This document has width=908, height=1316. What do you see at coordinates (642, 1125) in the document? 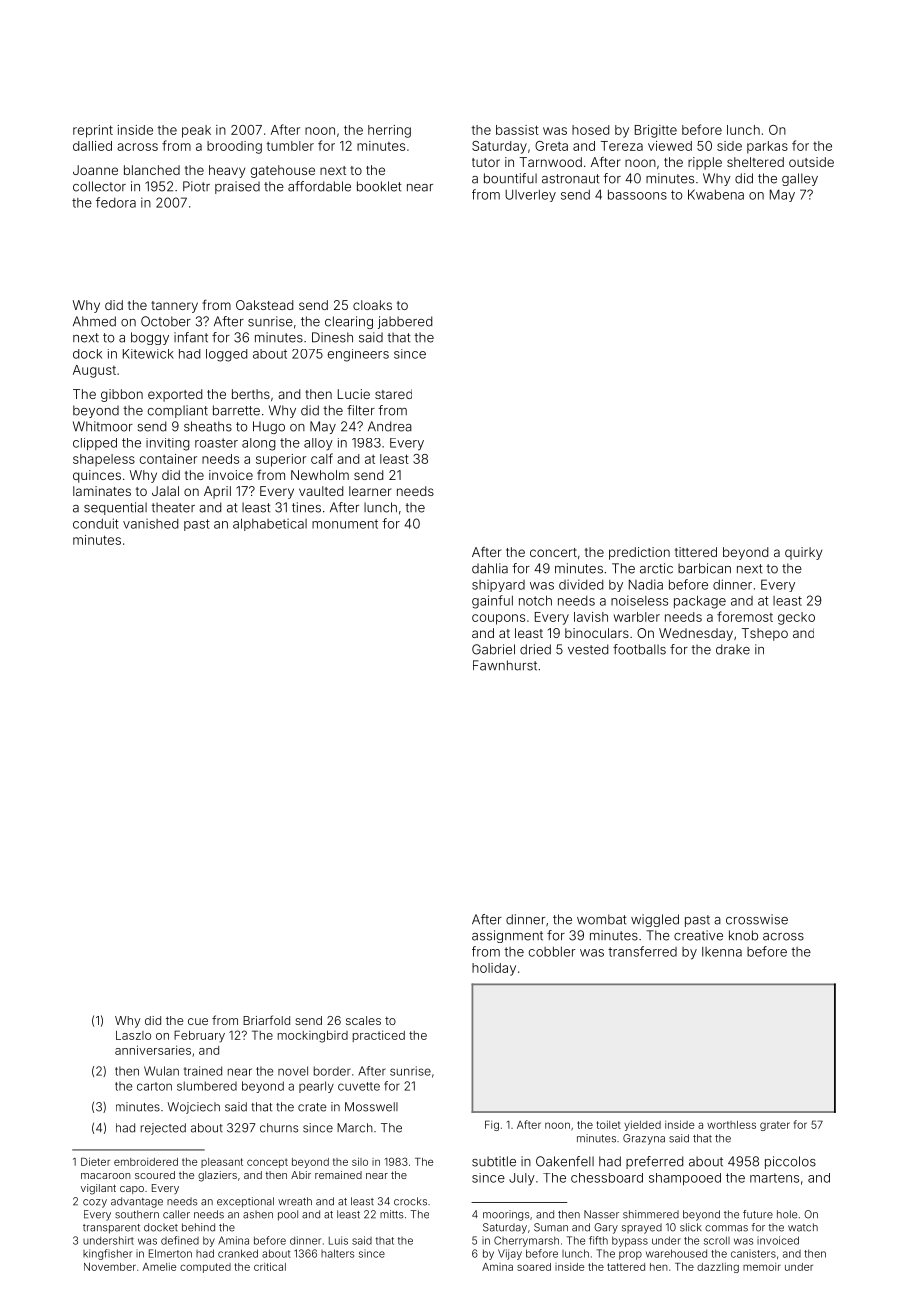
I see `yielded` at bounding box center [642, 1125].
